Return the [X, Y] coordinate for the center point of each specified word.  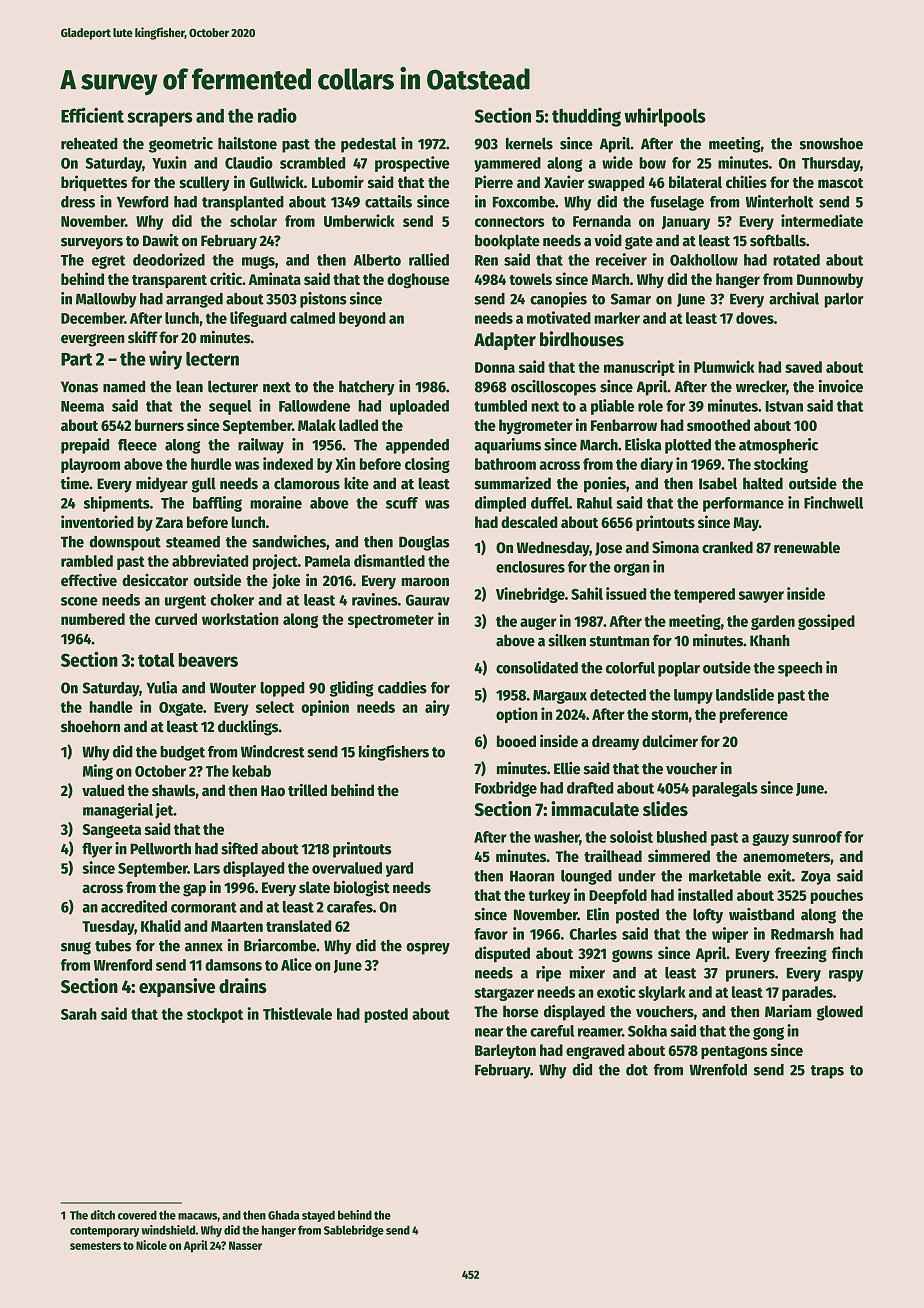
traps [827, 1072]
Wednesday [553, 549]
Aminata [275, 278]
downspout [125, 543]
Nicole [151, 1245]
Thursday [831, 164]
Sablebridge [354, 1231]
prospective [412, 164]
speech [800, 669]
